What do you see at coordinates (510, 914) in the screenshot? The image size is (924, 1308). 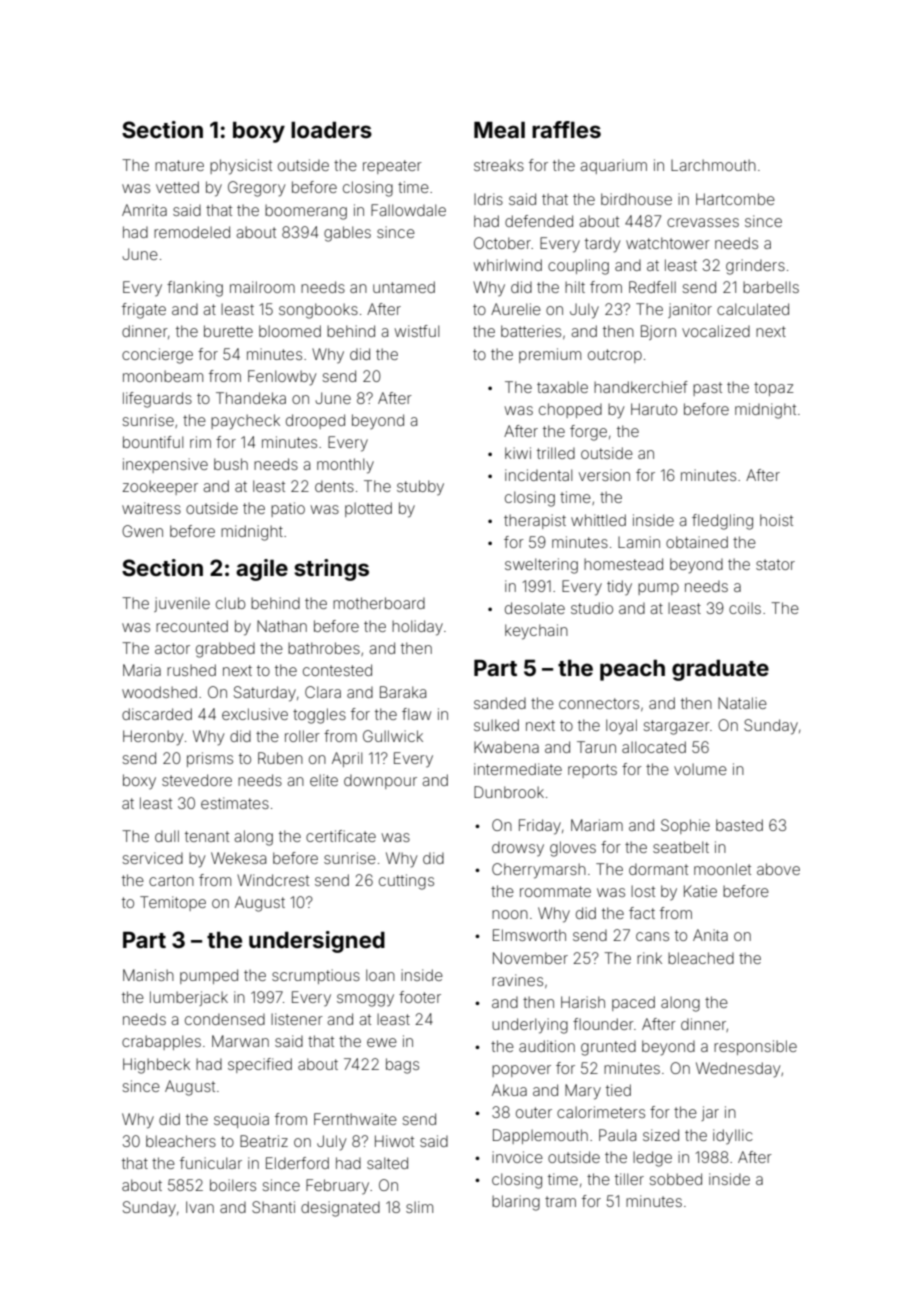 I see `noon` at bounding box center [510, 914].
